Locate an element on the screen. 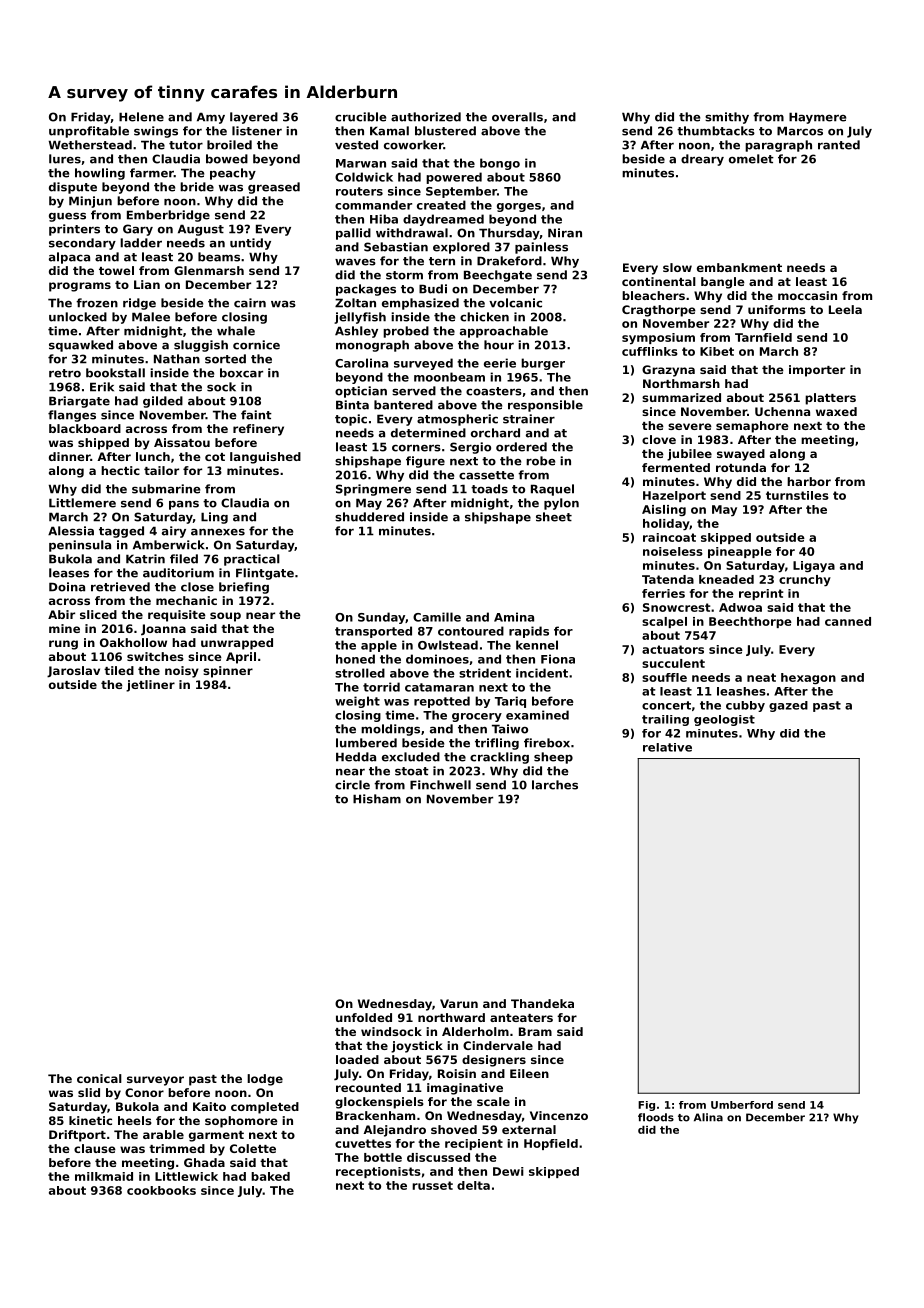  Thandeka is located at coordinates (542, 1003).
